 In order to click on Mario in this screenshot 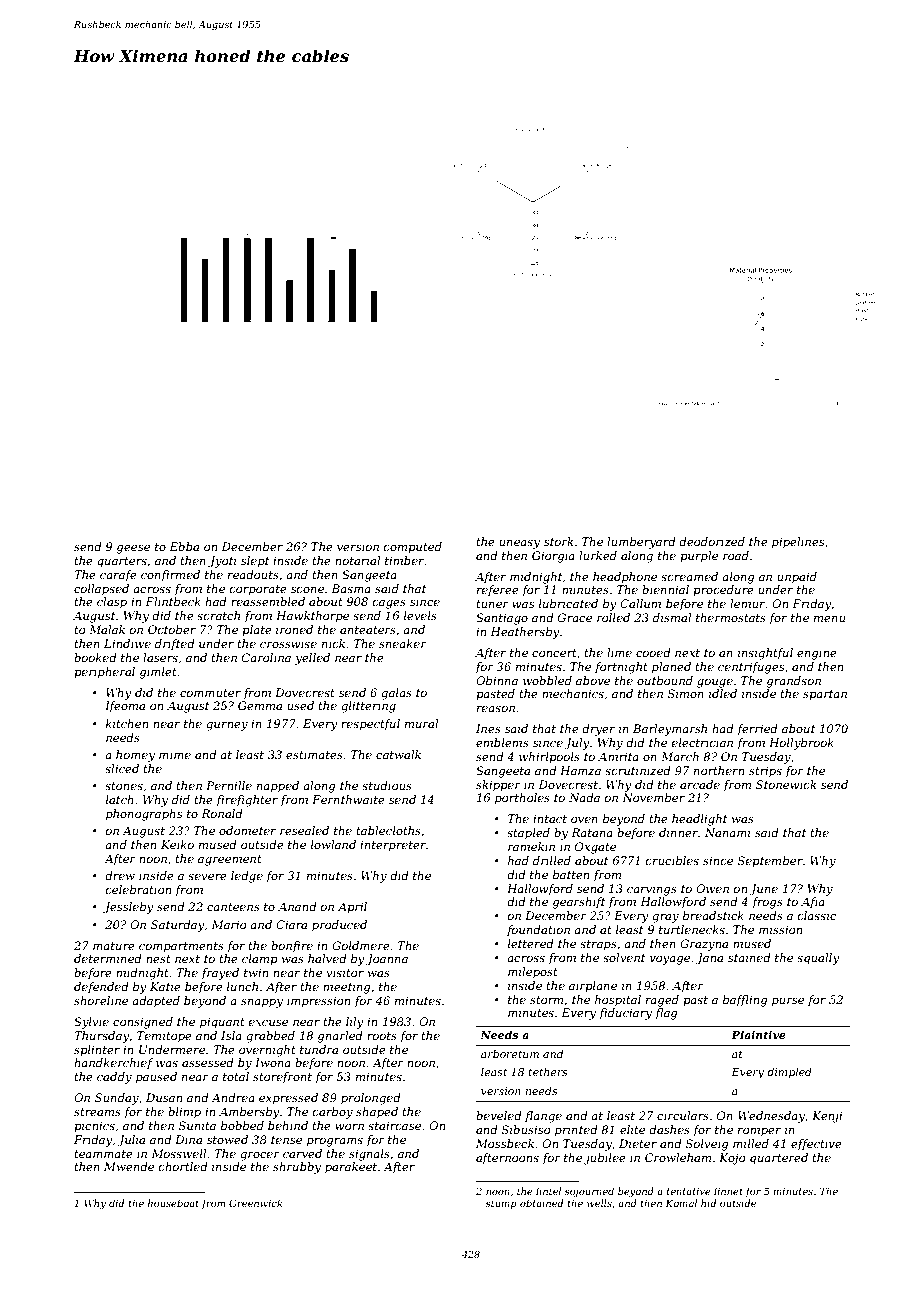, I will do `click(228, 924)`.
